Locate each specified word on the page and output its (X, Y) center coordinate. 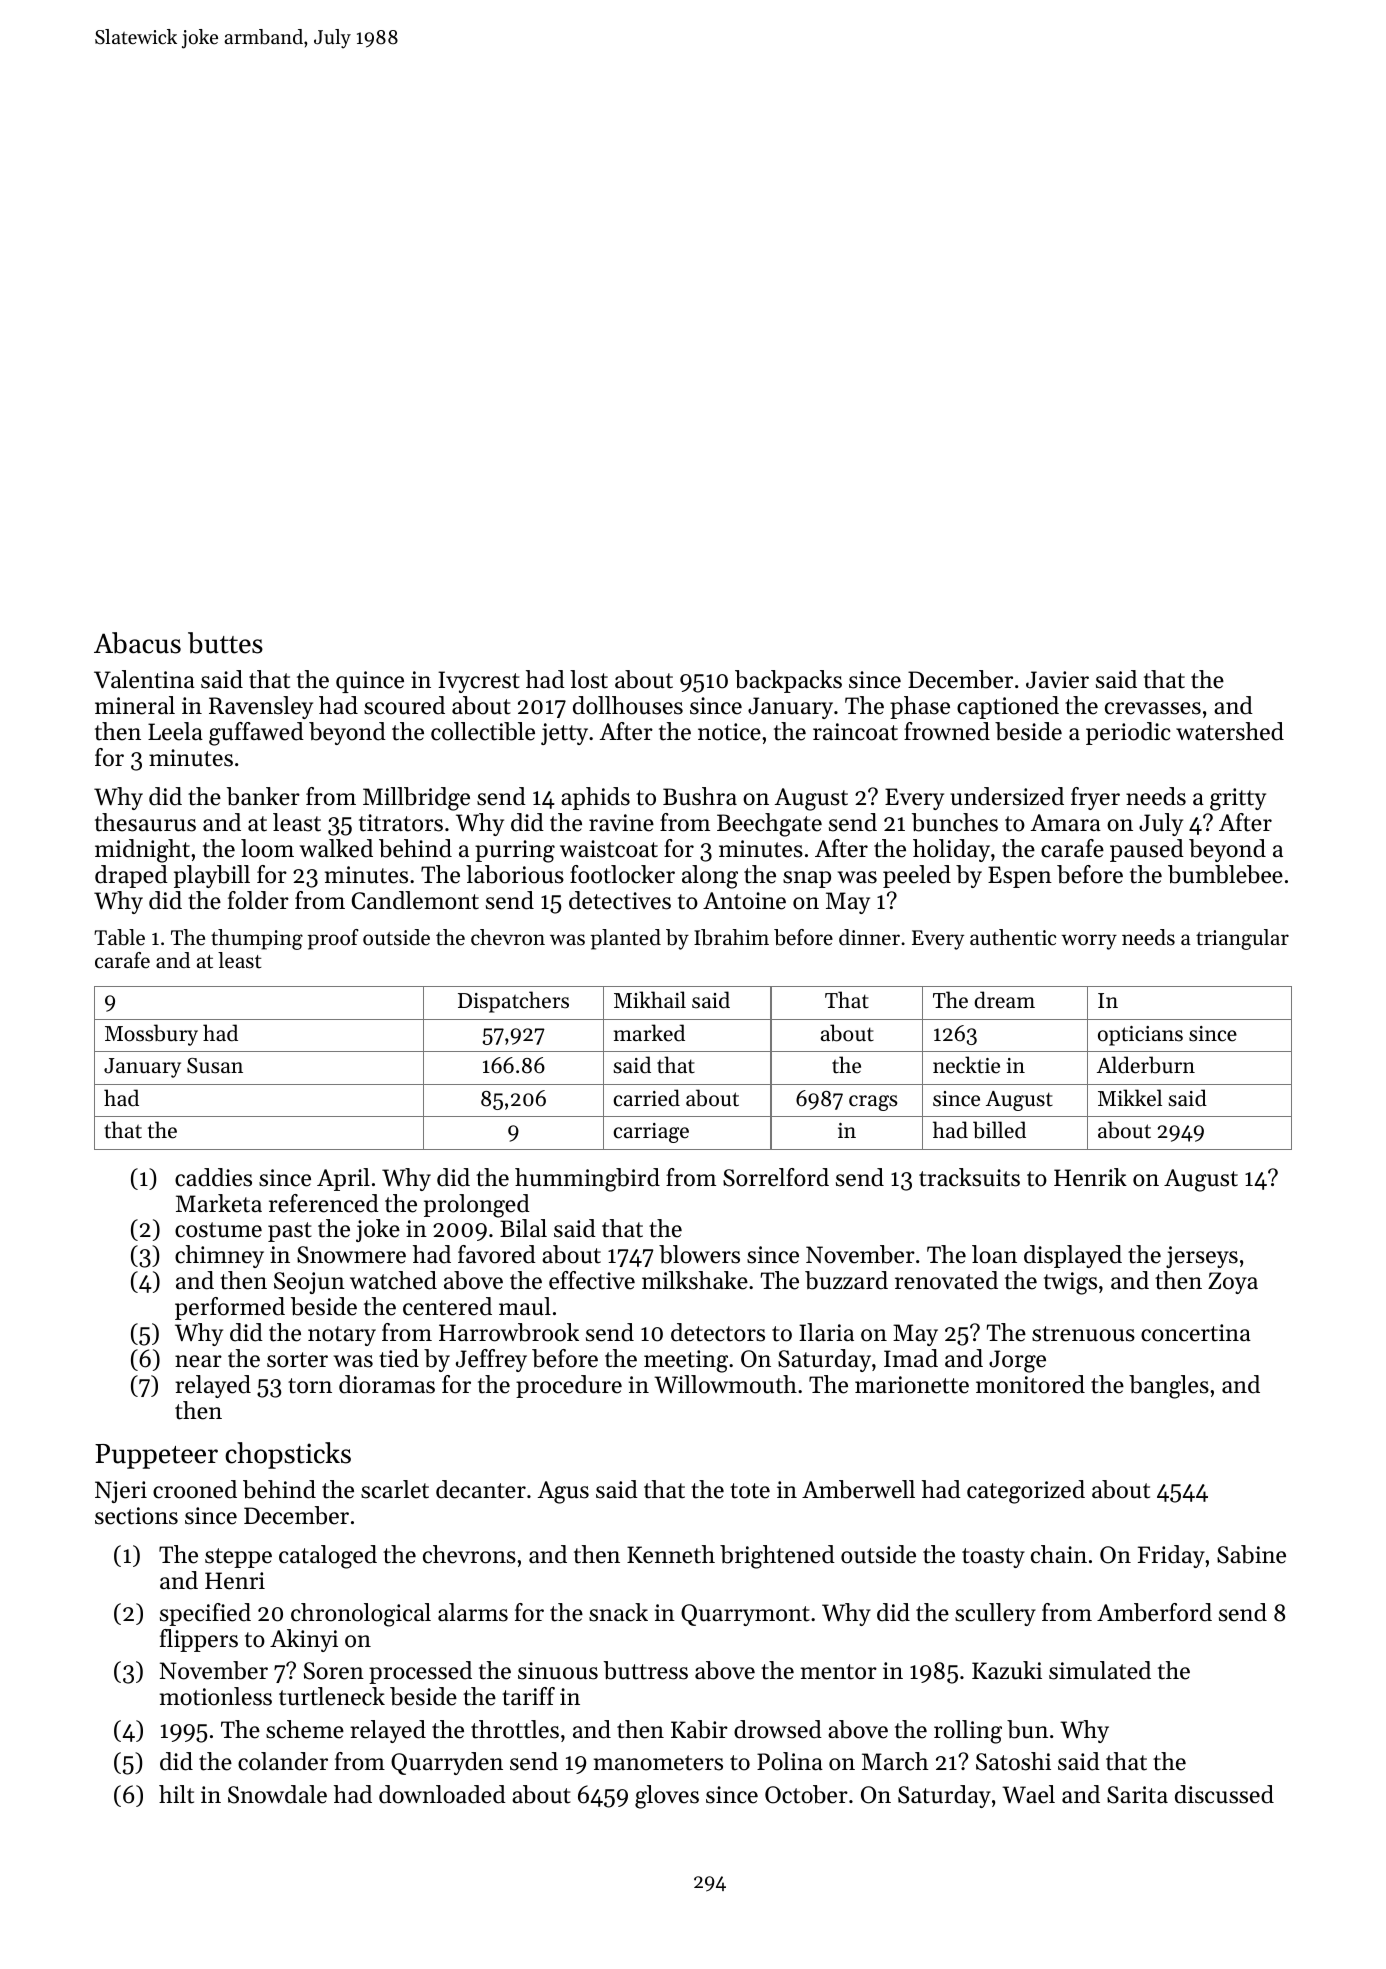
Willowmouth (725, 1384)
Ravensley (261, 707)
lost (589, 679)
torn (310, 1386)
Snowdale (277, 1794)
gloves (667, 1797)
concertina (1196, 1333)
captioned (1008, 707)
